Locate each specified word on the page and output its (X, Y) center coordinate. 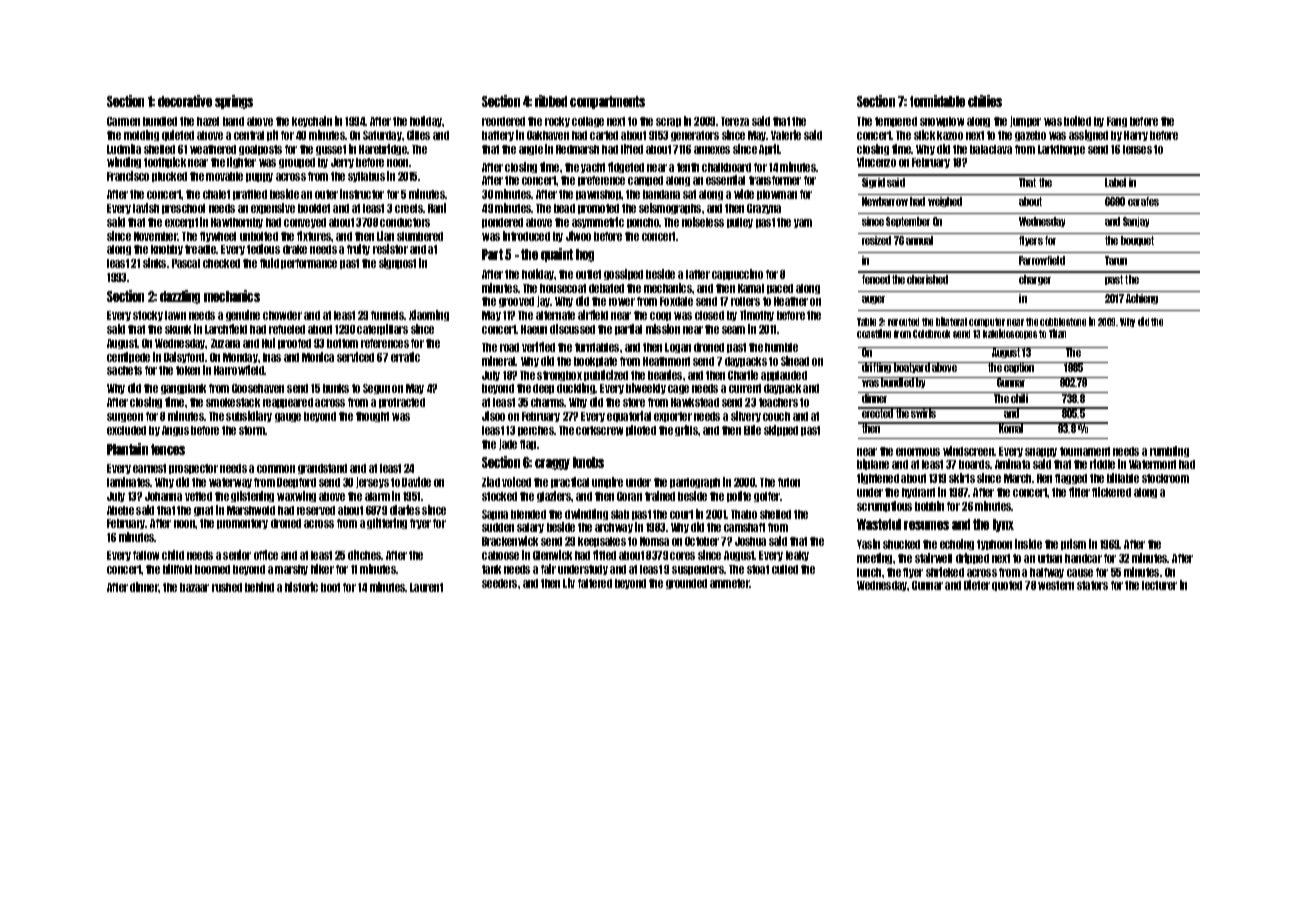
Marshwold (251, 510)
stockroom (1165, 478)
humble (781, 347)
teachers (778, 402)
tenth (688, 167)
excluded (126, 430)
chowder (282, 315)
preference (601, 181)
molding (141, 135)
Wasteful (879, 524)
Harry (1136, 136)
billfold (177, 569)
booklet (314, 208)
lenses (1137, 149)
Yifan (1057, 333)
